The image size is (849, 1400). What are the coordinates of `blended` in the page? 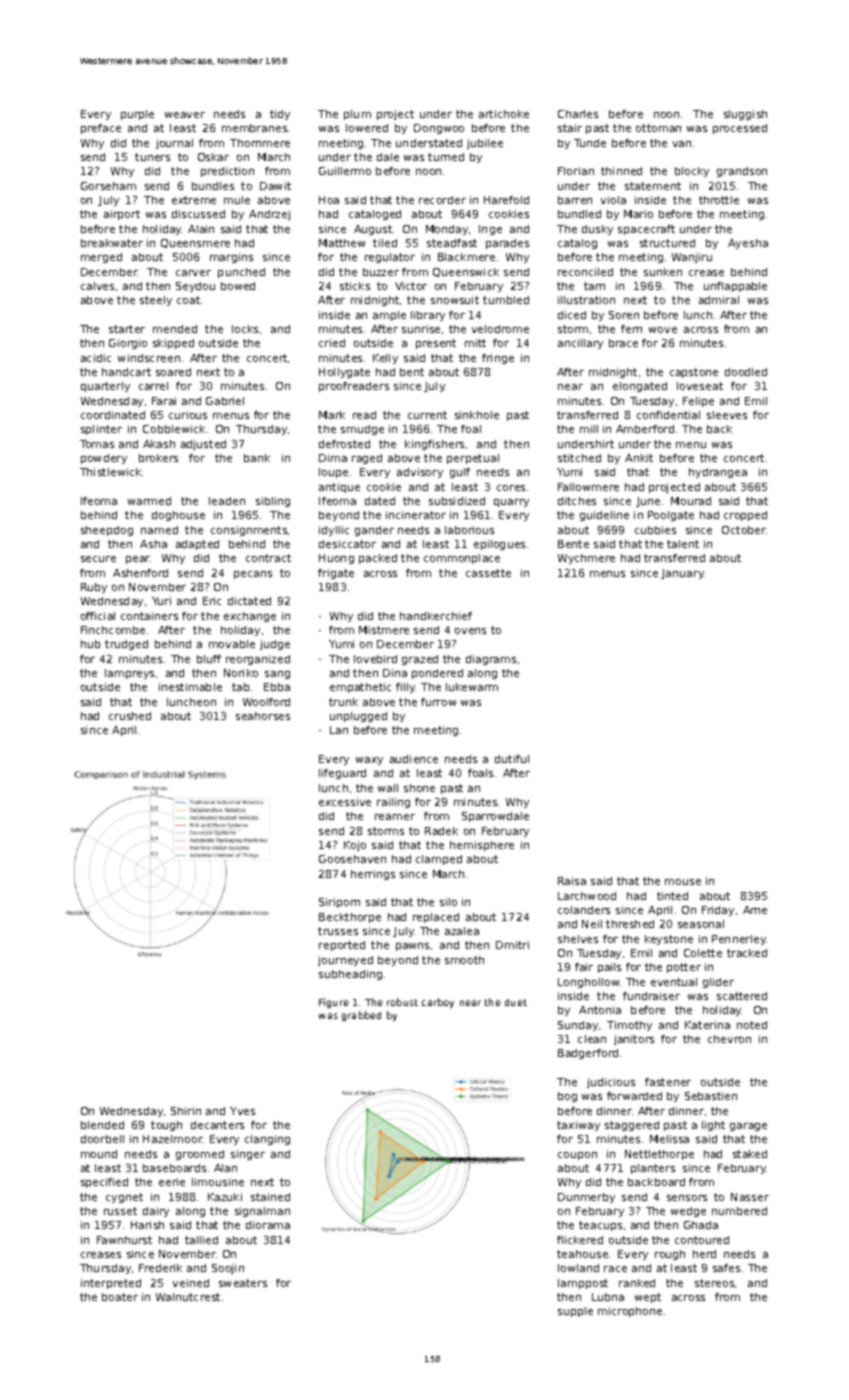 It's located at (102, 1125).
